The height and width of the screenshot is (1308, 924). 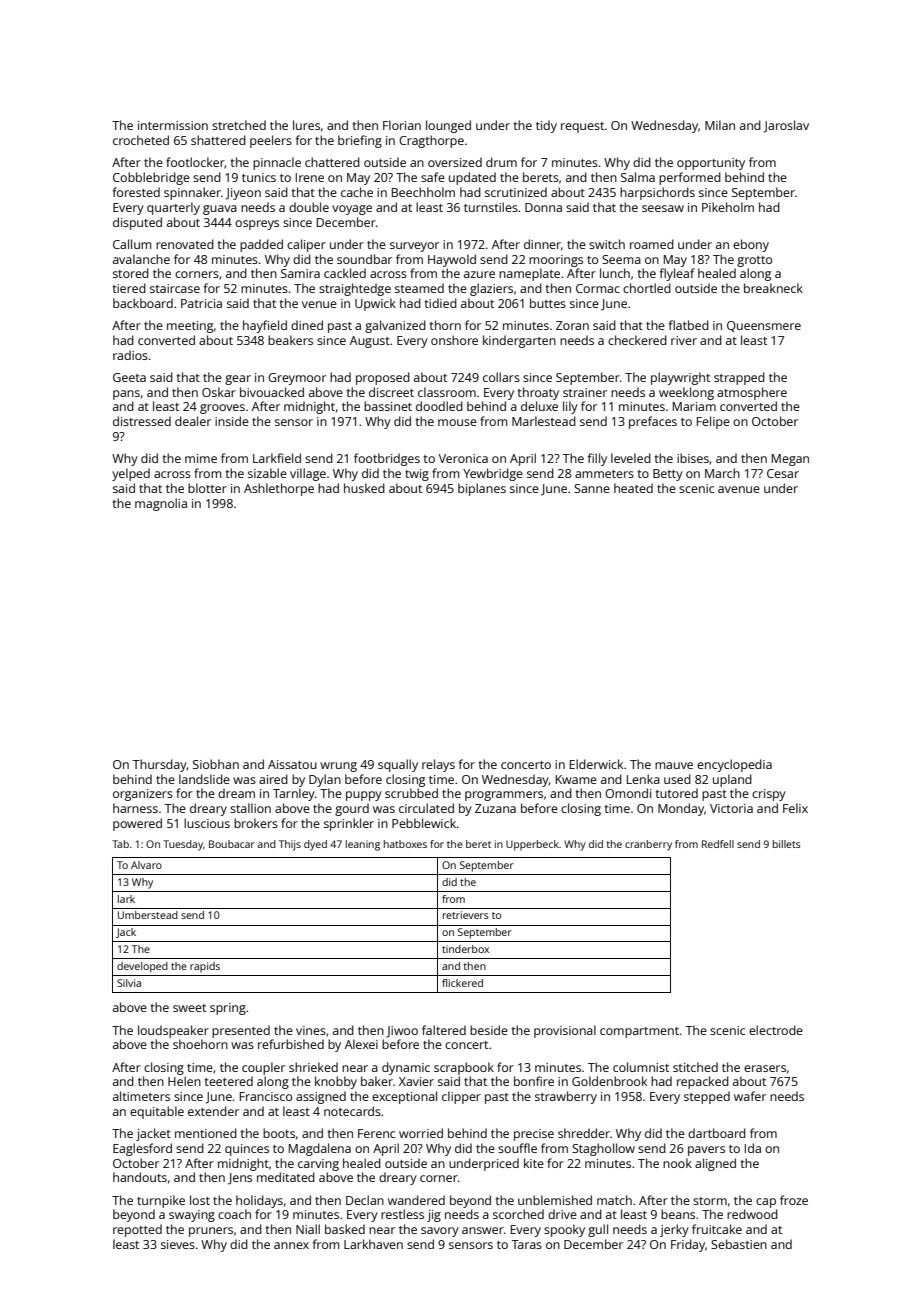 What do you see at coordinates (377, 1081) in the screenshot?
I see `baker` at bounding box center [377, 1081].
